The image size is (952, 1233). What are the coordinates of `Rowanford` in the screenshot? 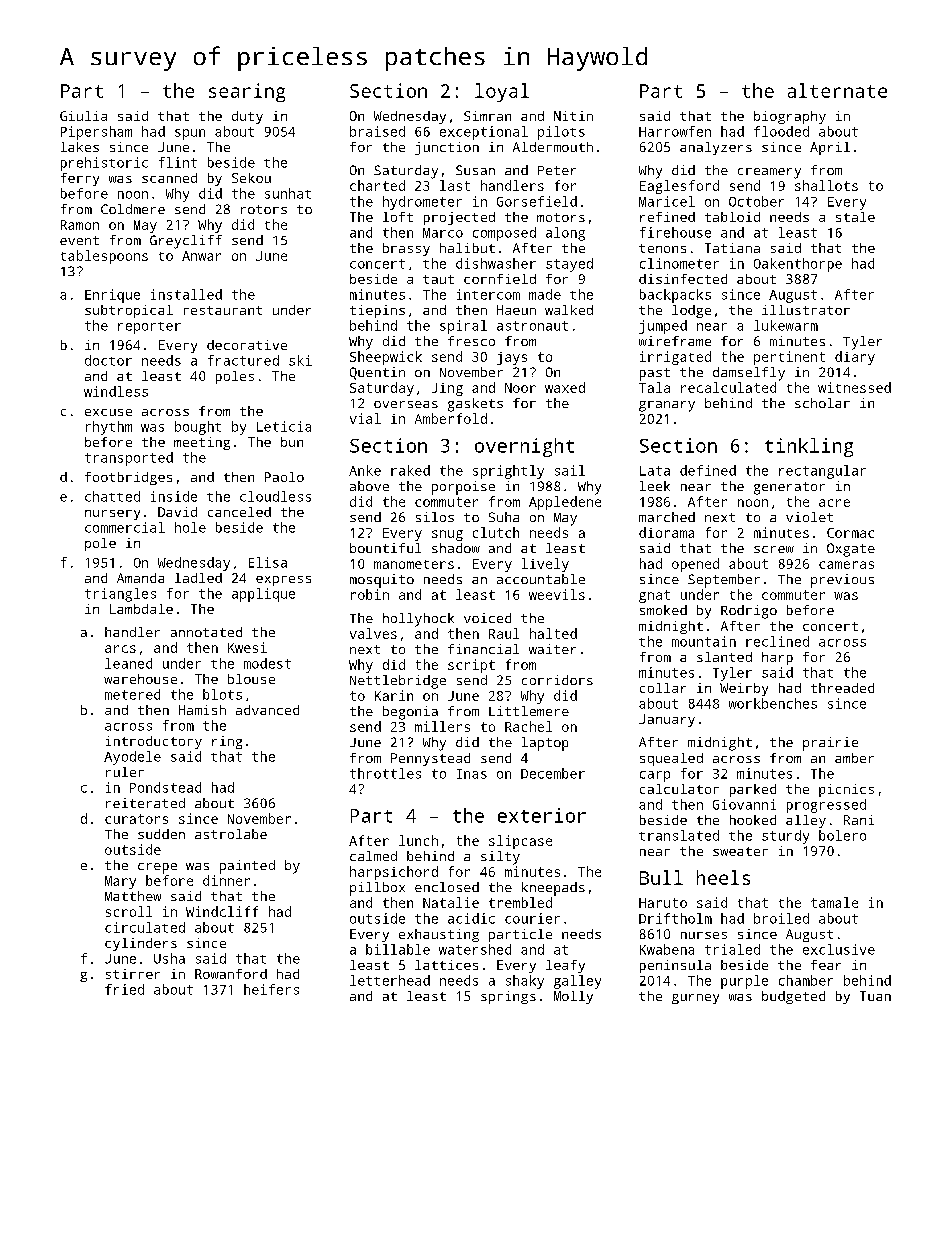 It's located at (231, 974).
